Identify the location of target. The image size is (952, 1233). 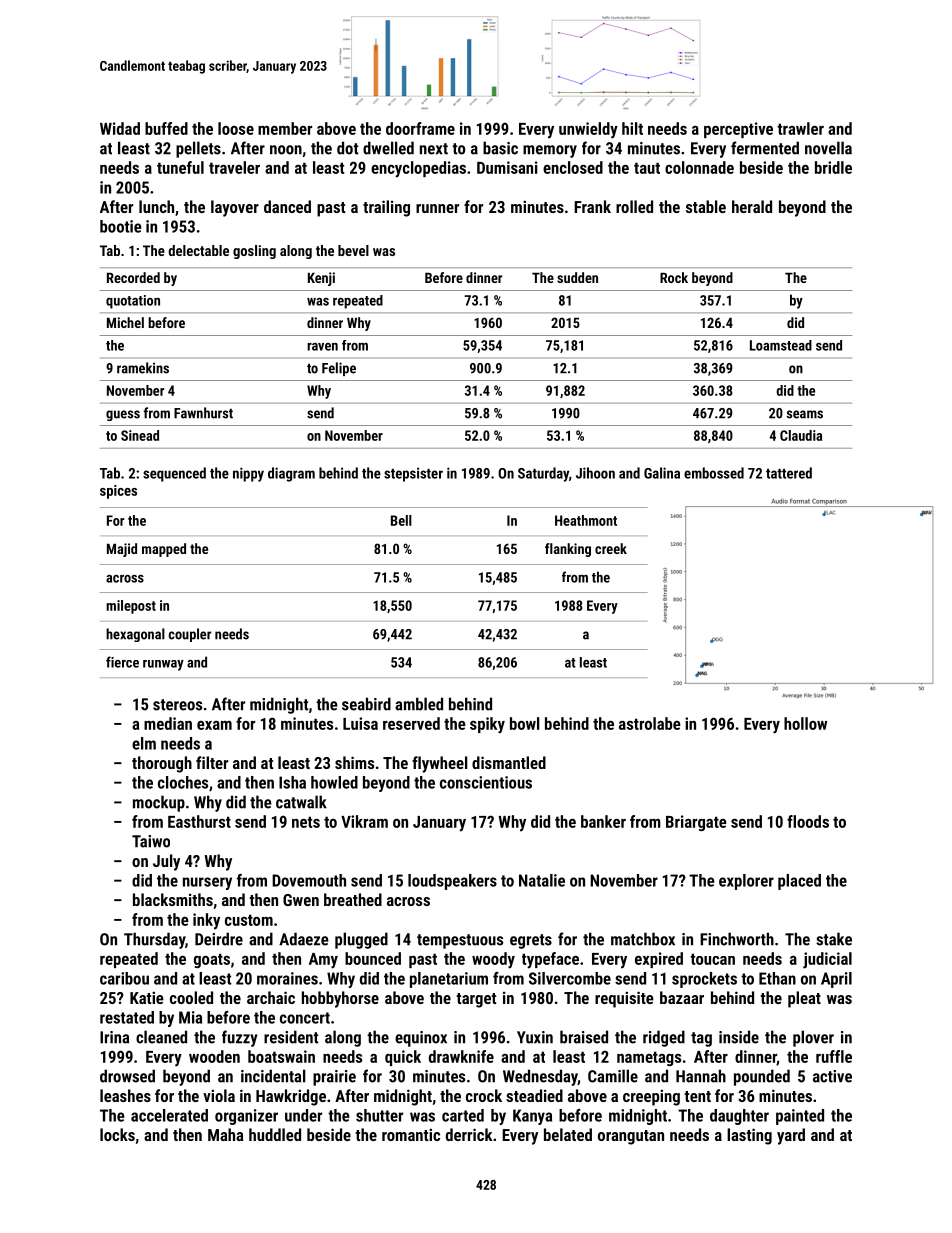
(476, 1000).
